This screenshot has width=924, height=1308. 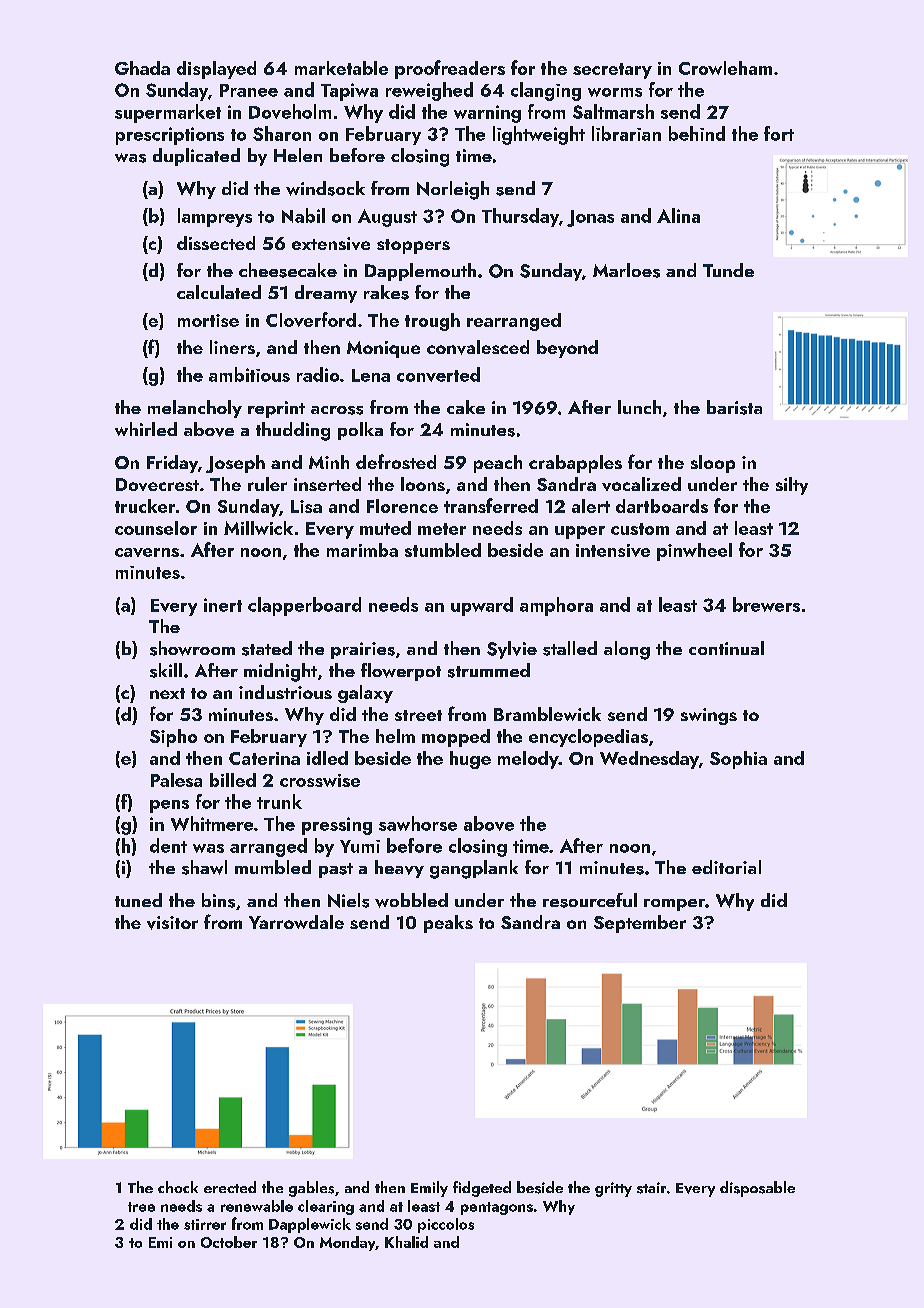 I want to click on gables, so click(x=311, y=1189).
